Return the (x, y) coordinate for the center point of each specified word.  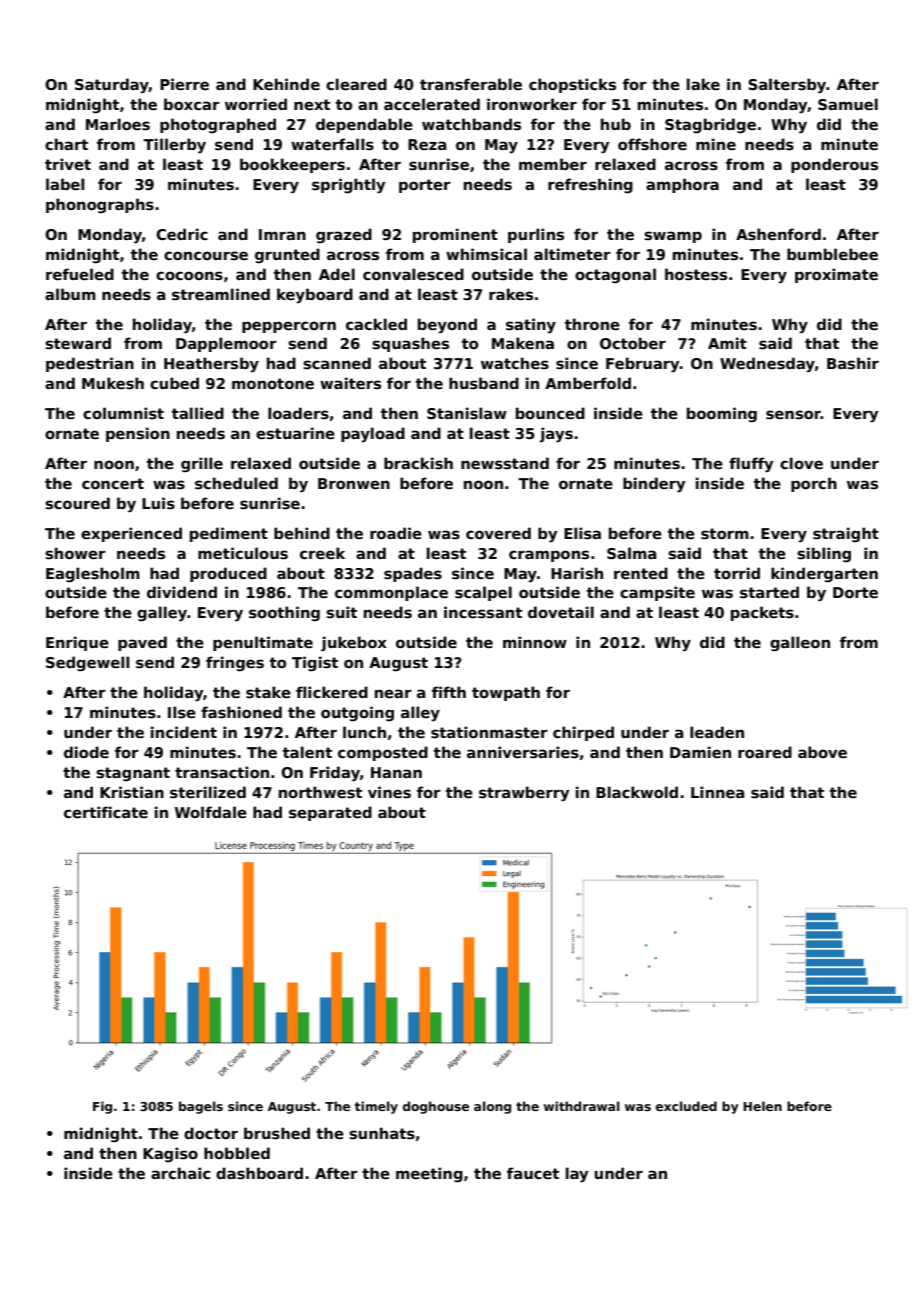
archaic (180, 1173)
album (70, 294)
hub (616, 124)
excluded (686, 1106)
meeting (429, 1174)
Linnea (717, 792)
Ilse (182, 712)
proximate (836, 275)
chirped (583, 733)
